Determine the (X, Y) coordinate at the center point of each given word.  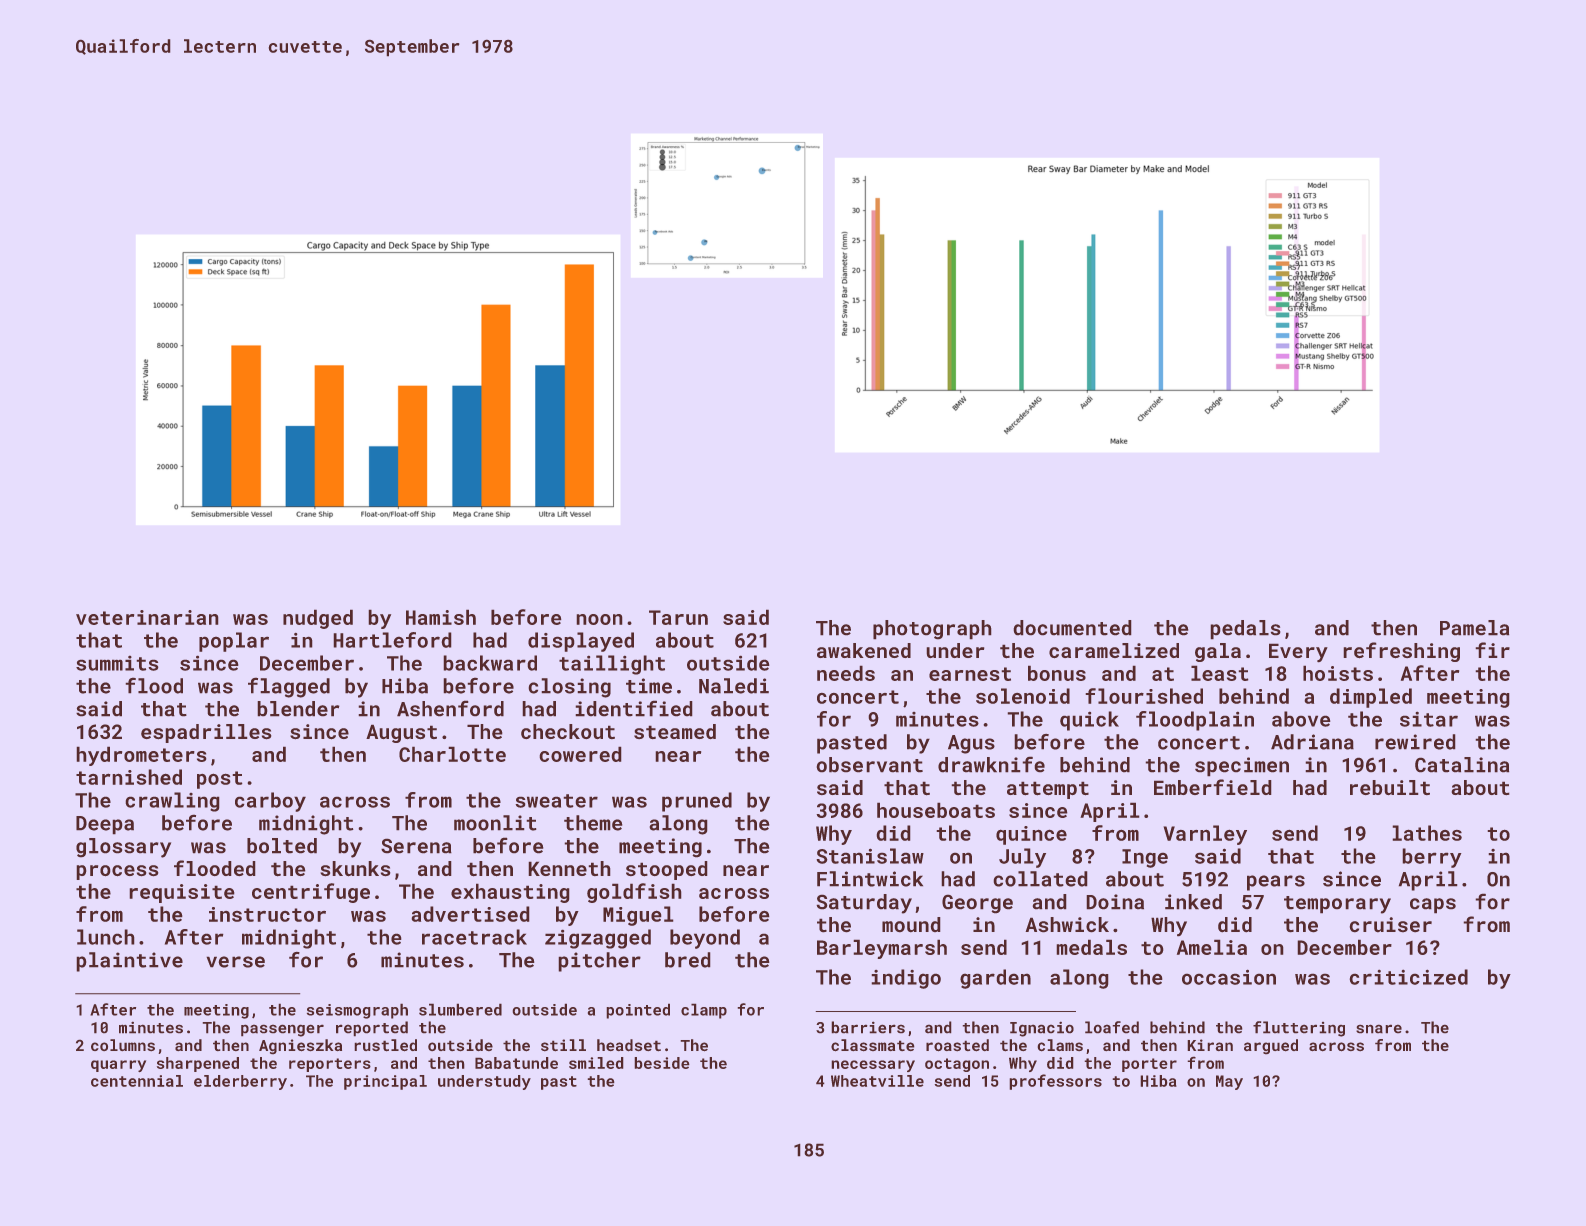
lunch (106, 937)
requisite (182, 893)
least (1220, 673)
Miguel (638, 916)
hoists (1338, 673)
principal (385, 1082)
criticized (1408, 977)
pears (1276, 883)
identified (634, 708)
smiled (596, 1063)
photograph (932, 630)
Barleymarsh (882, 949)
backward (490, 663)
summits (117, 663)
